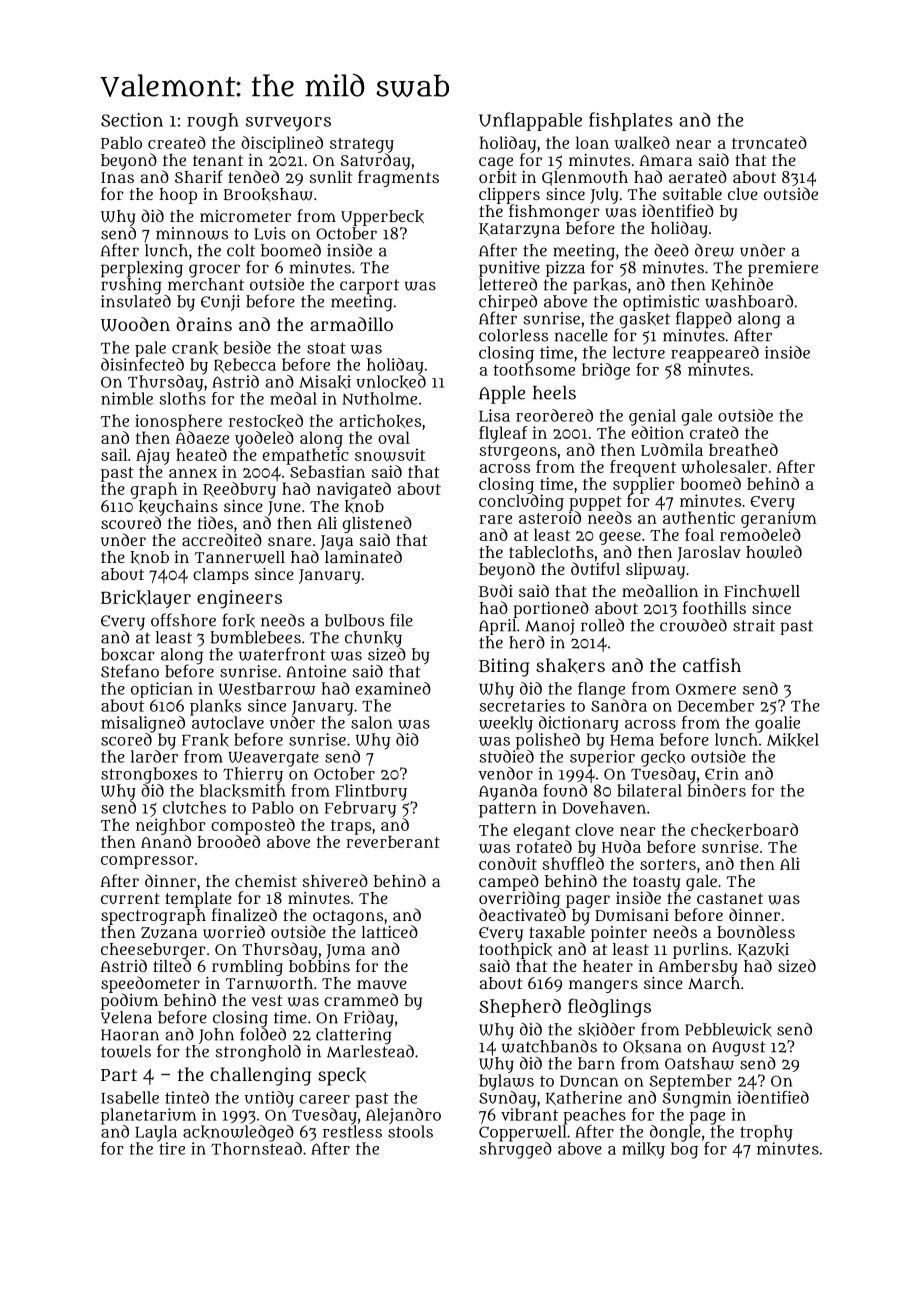 Image resolution: width=924 pixels, height=1311 pixels. What do you see at coordinates (518, 452) in the screenshot?
I see `sturgeons` at bounding box center [518, 452].
